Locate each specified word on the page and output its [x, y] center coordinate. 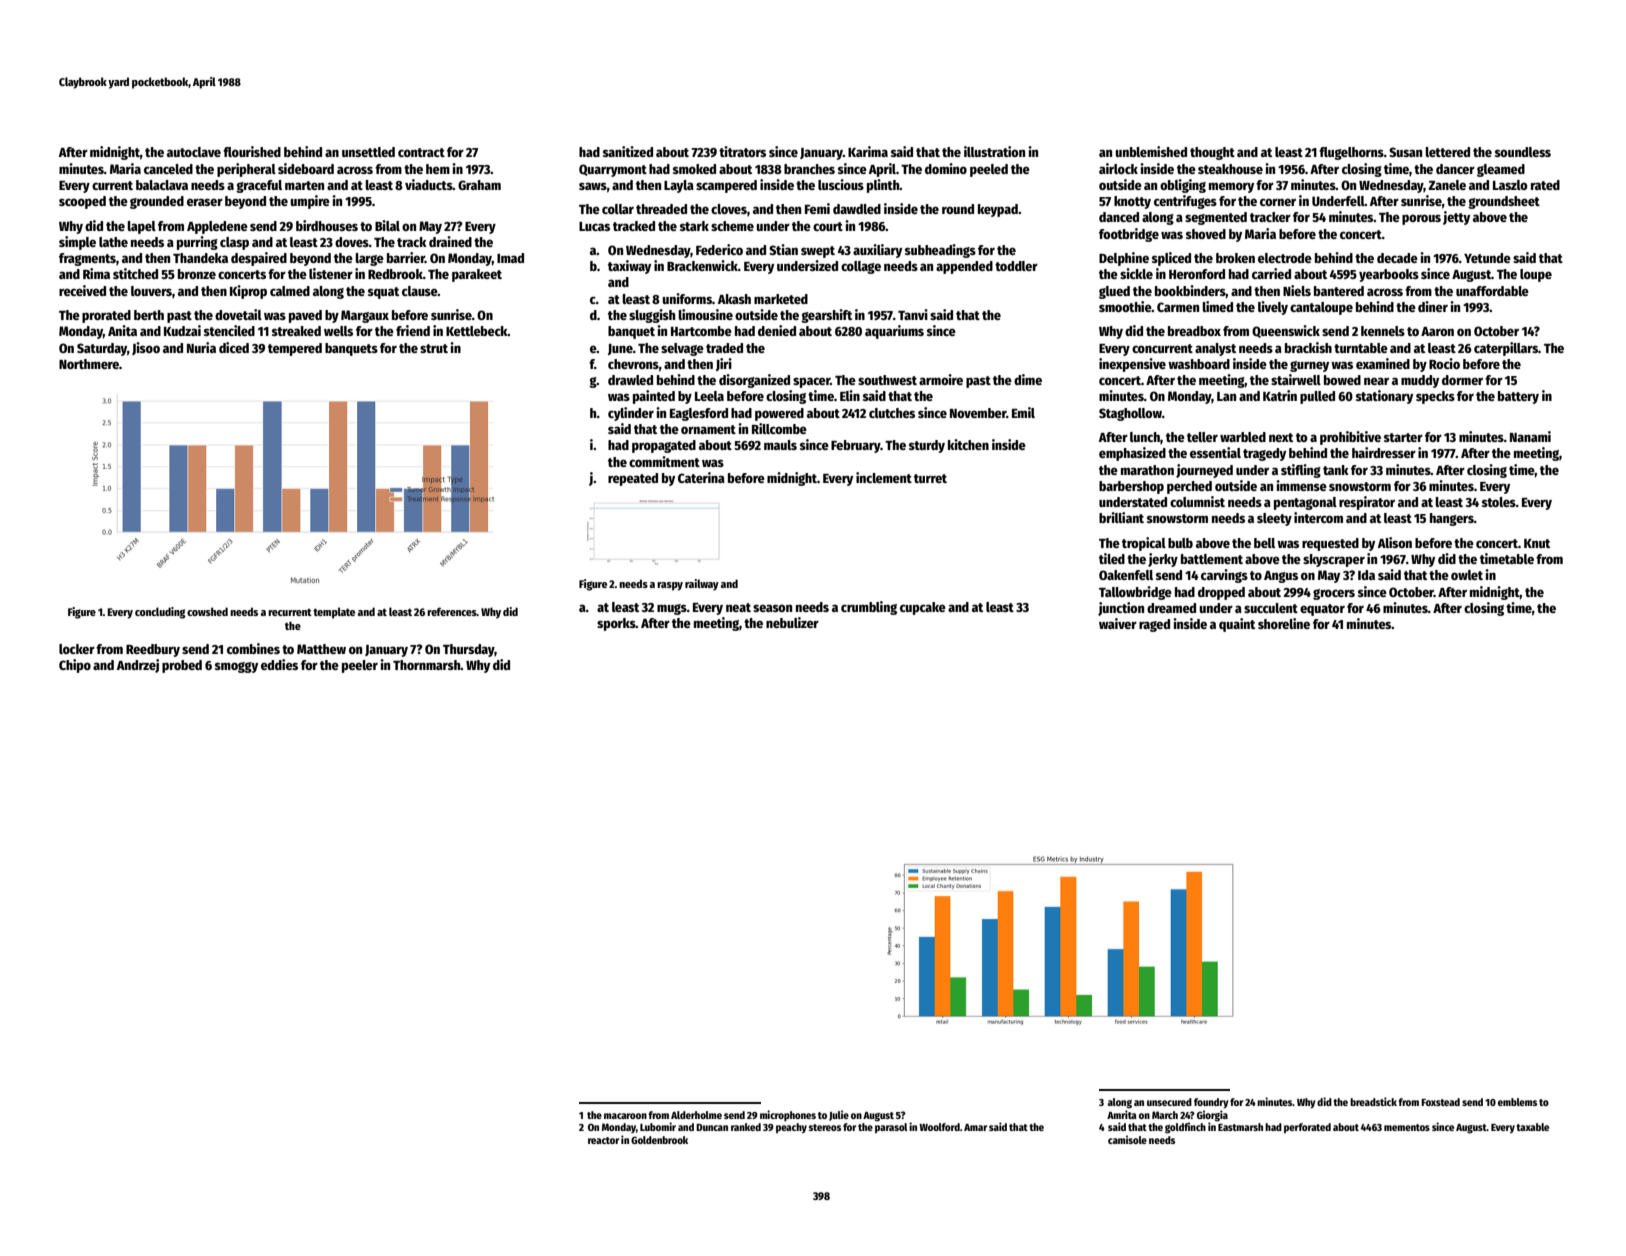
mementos [1407, 1127]
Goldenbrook [659, 1140]
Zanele [1447, 185]
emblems [1517, 1102]
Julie [839, 1115]
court [828, 226]
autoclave [194, 152]
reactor [603, 1140]
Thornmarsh [427, 665]
